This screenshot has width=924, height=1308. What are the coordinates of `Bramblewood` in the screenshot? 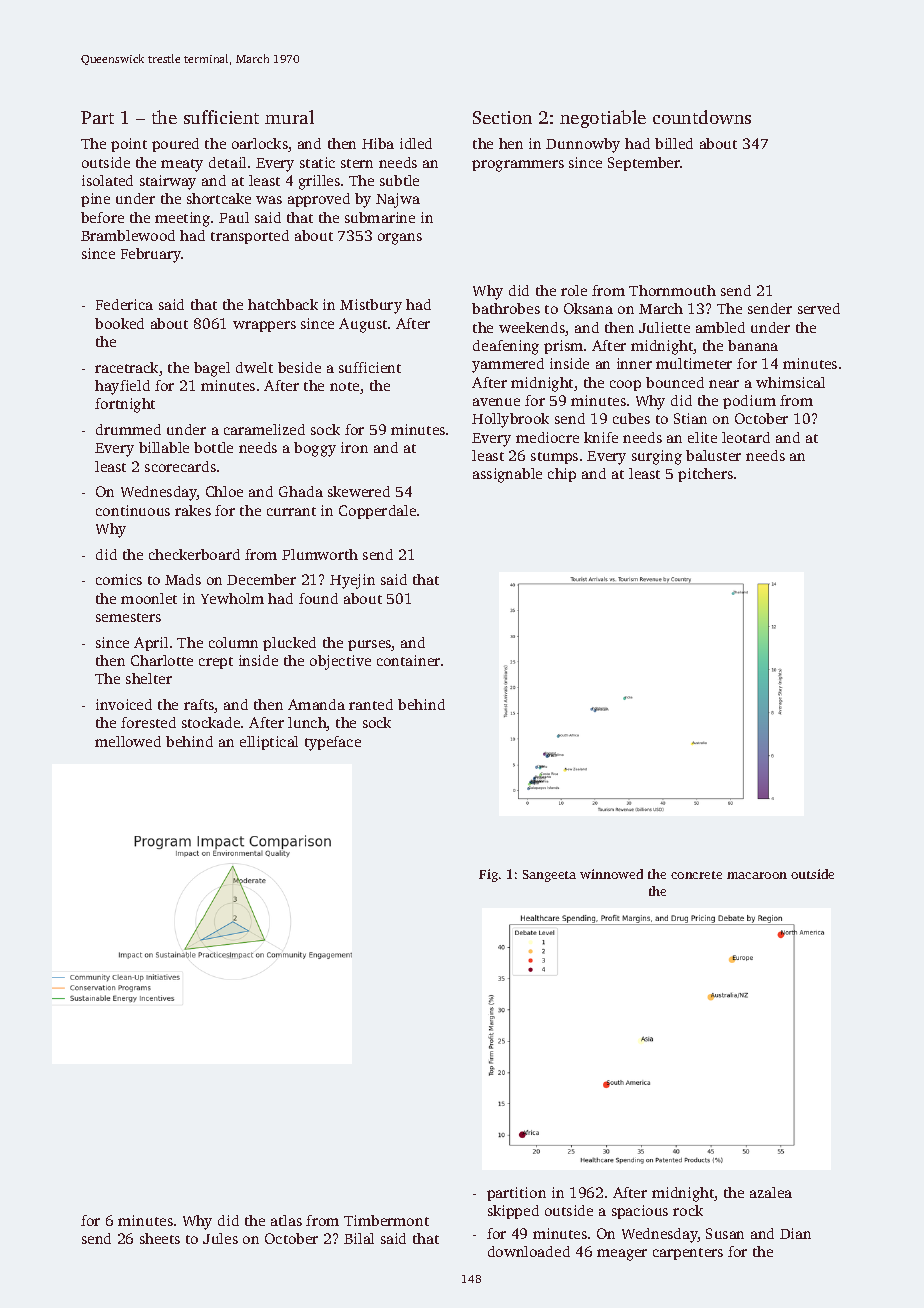 It's located at (128, 235).
